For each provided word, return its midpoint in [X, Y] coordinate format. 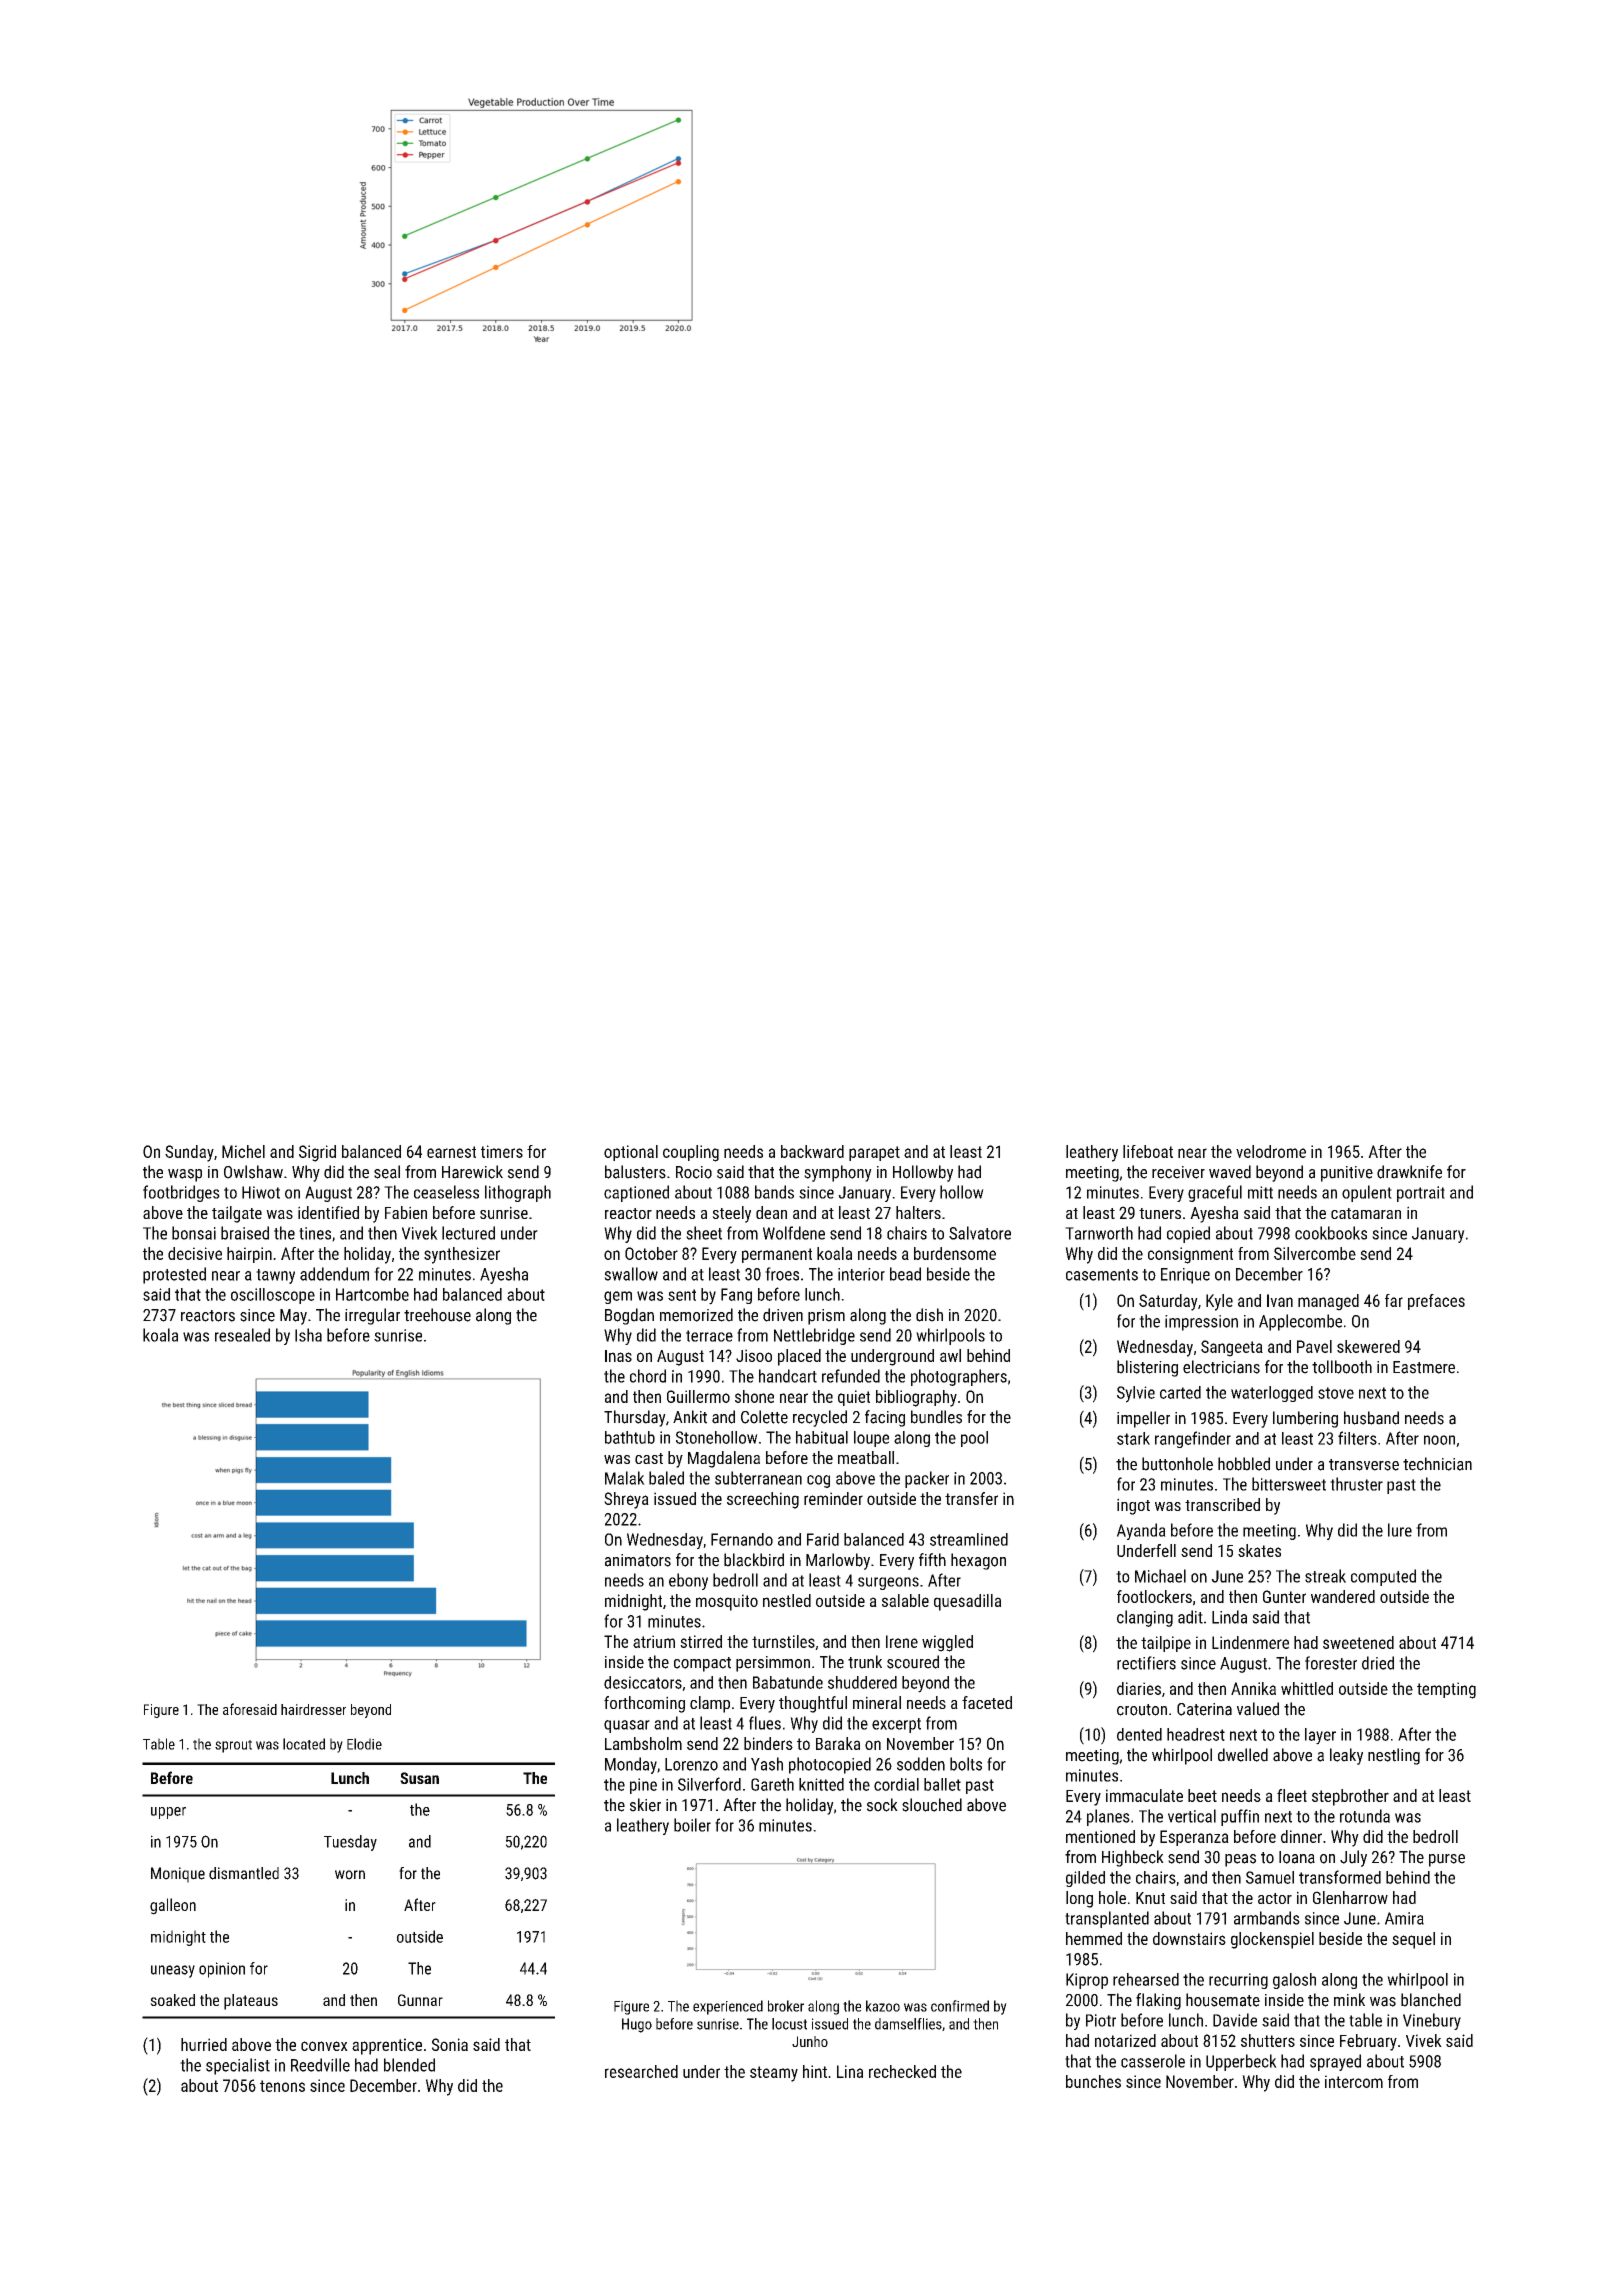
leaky [1346, 1756]
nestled [787, 1600]
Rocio [694, 1172]
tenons [282, 2086]
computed [1383, 1577]
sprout [233, 1746]
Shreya [626, 1500]
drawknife [1409, 1172]
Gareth [772, 1784]
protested [174, 1275]
